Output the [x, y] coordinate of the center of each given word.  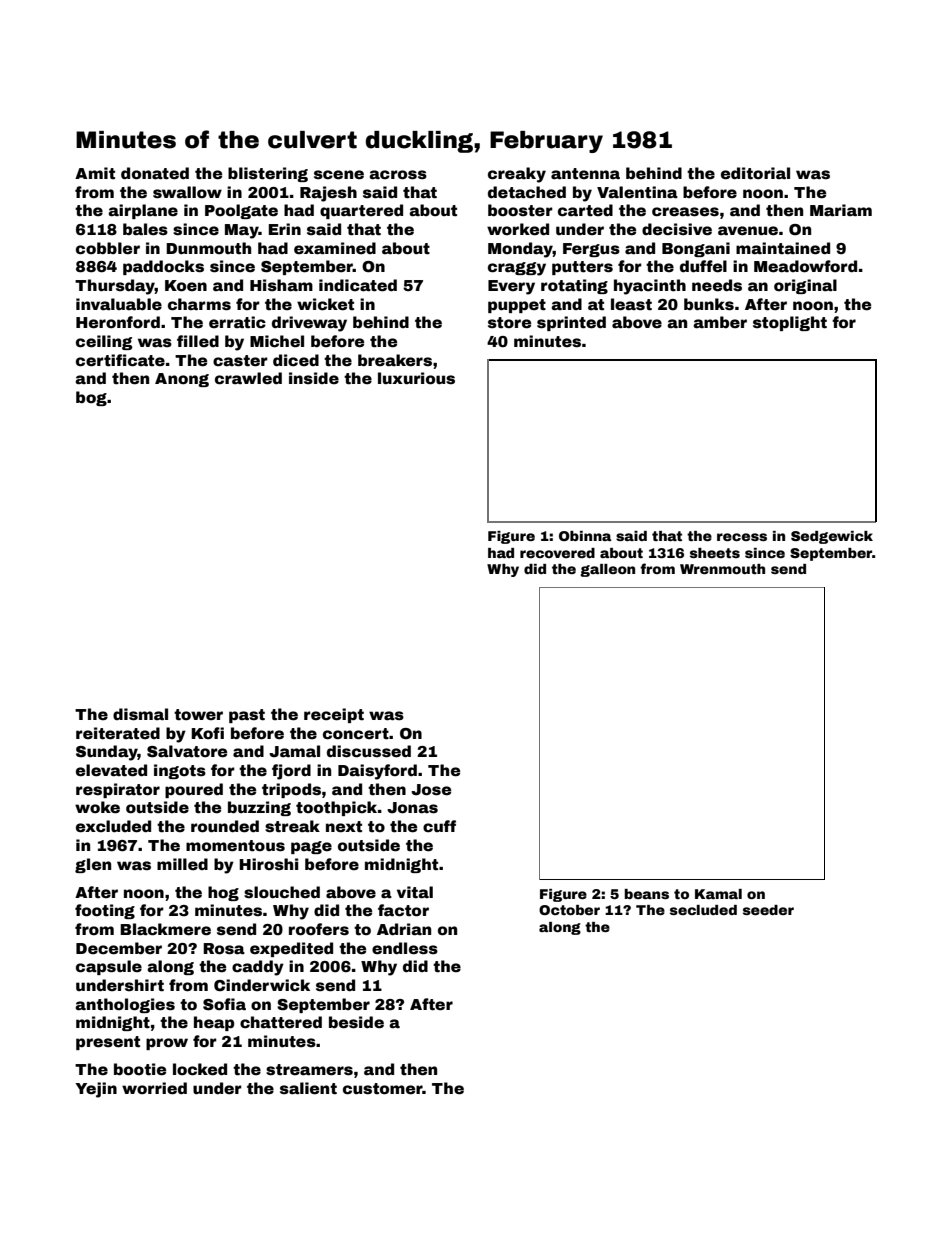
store [509, 323]
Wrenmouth [722, 569]
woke [97, 807]
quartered [361, 211]
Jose [431, 790]
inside [314, 378]
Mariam [841, 210]
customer [383, 1089]
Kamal [718, 894]
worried [154, 1088]
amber [720, 322]
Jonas [412, 808]
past [247, 716]
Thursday [115, 287]
